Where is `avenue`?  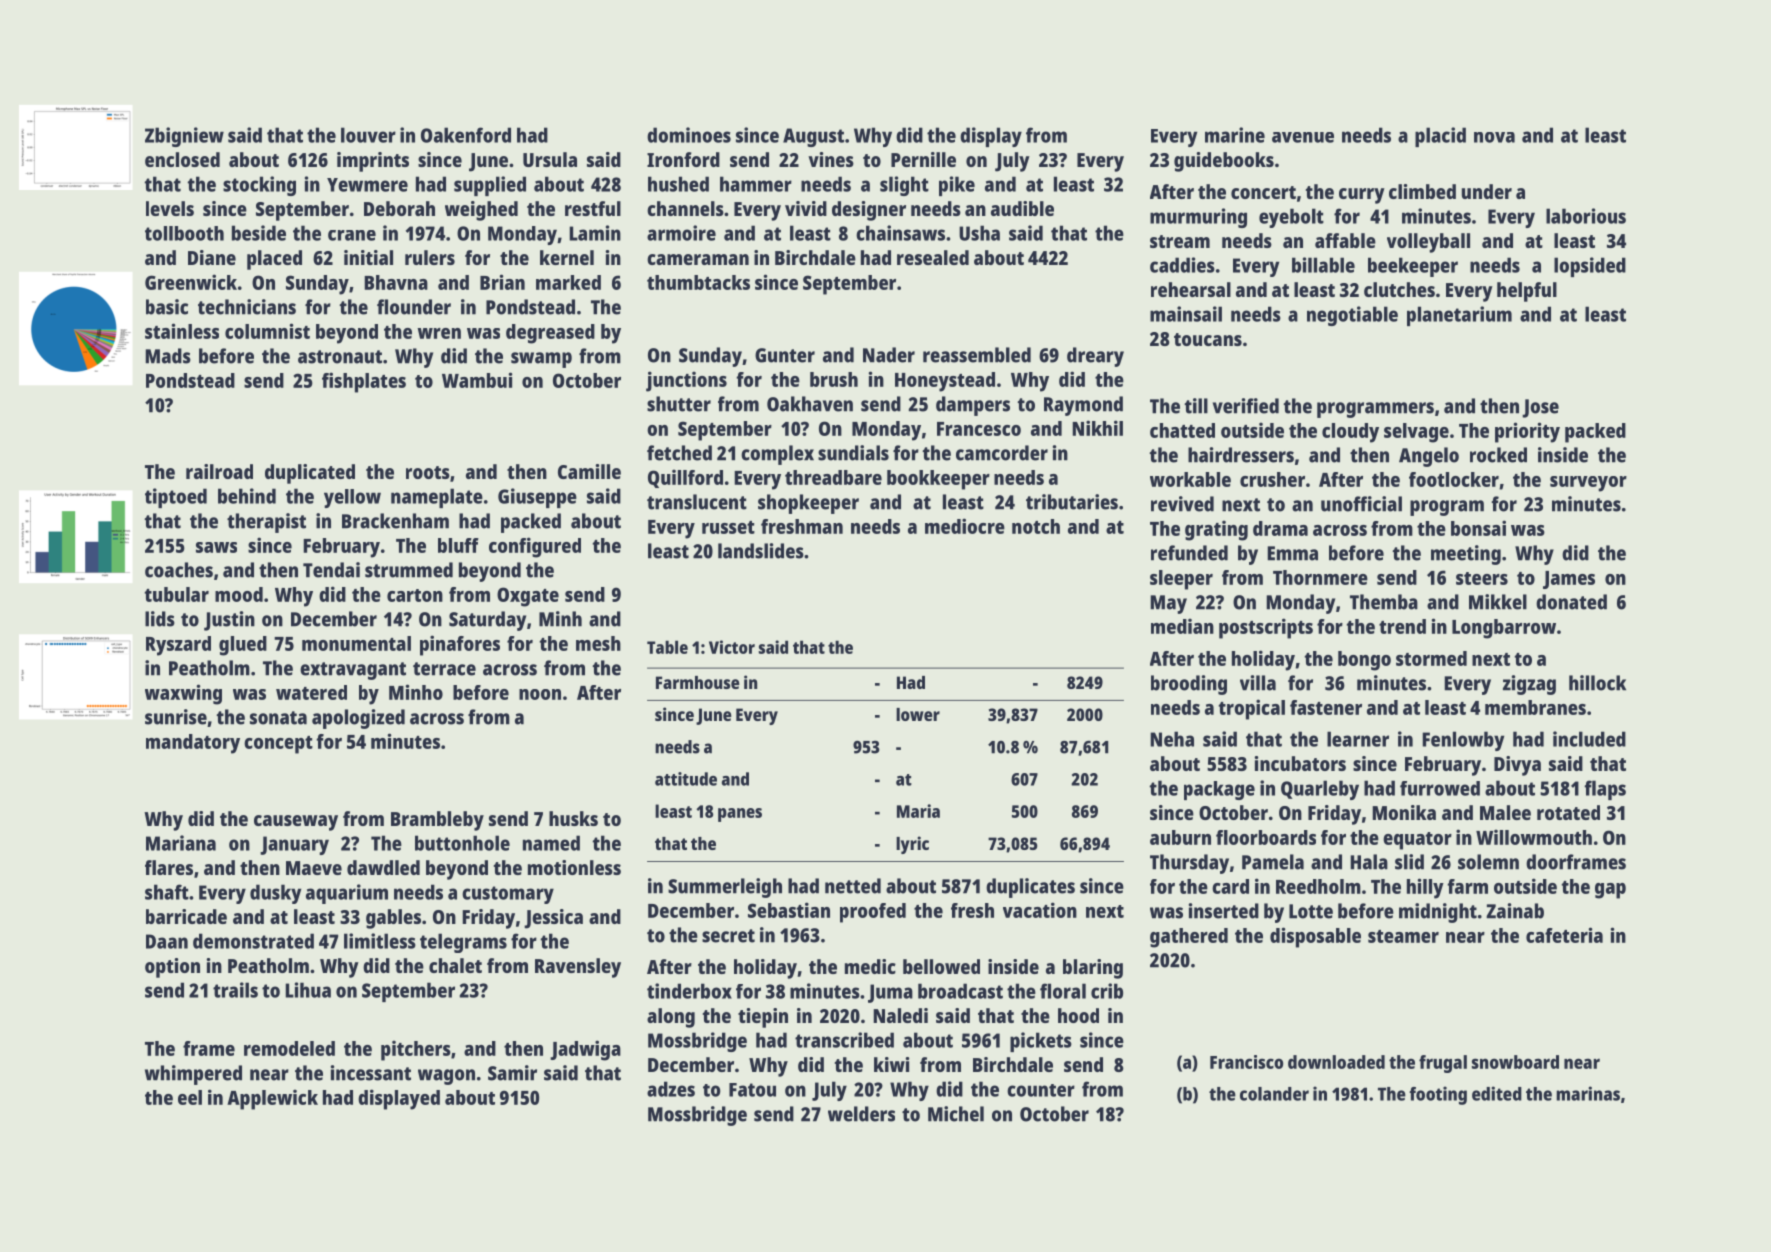
avenue is located at coordinates (1303, 137).
